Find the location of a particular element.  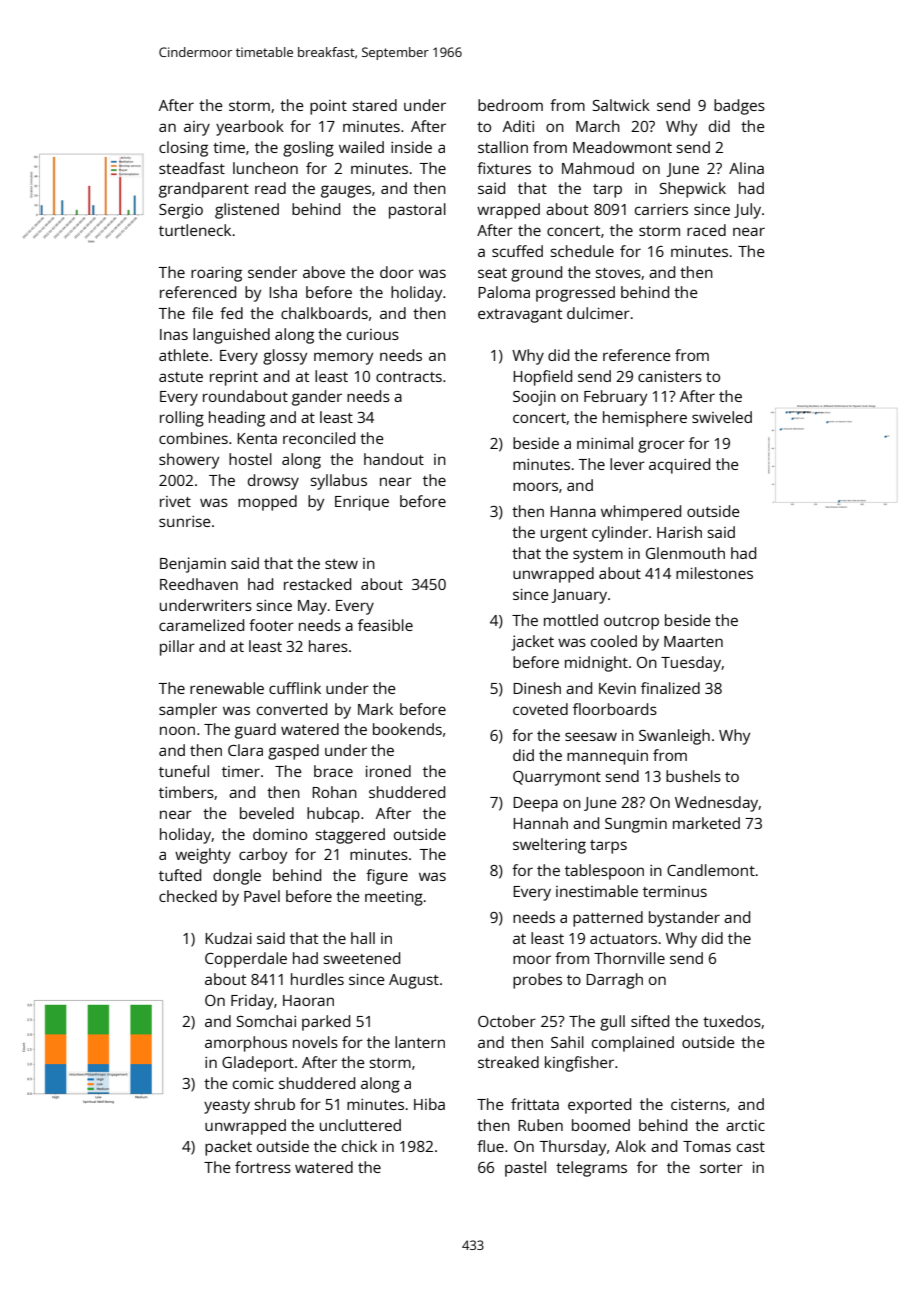

fixtures is located at coordinates (504, 168).
